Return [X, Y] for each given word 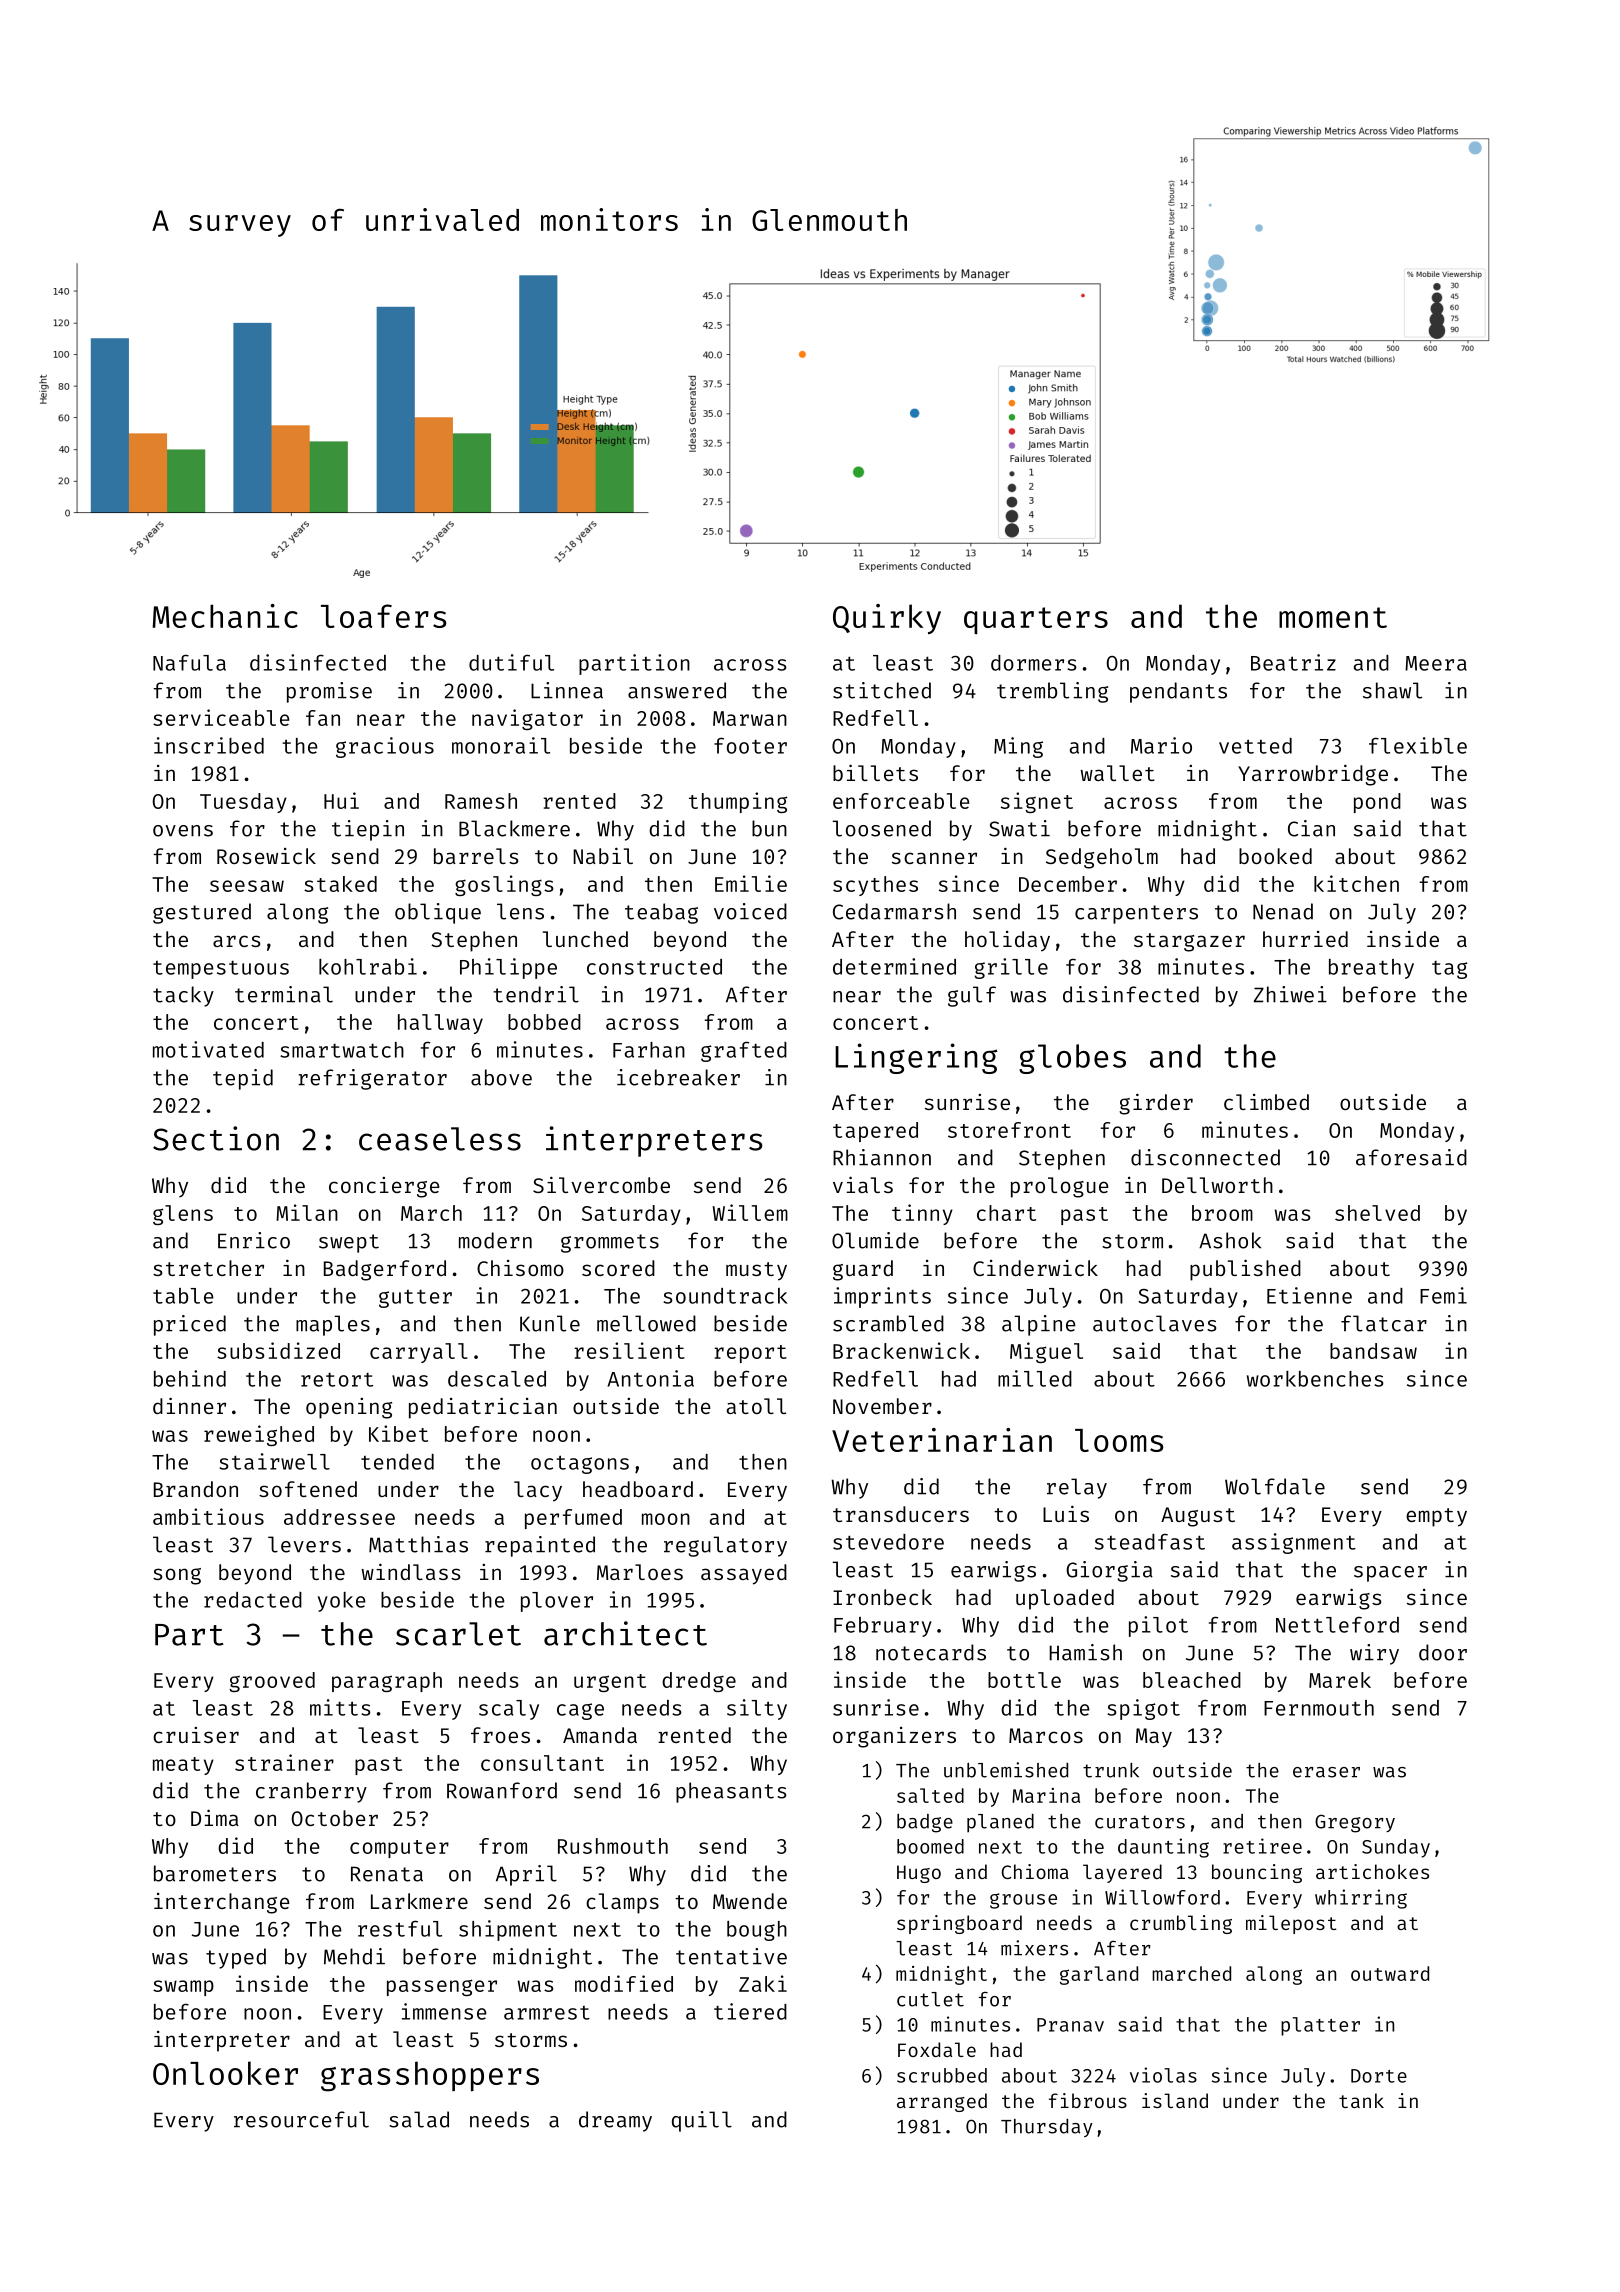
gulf [972, 996]
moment [1333, 617]
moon [666, 1519]
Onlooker [225, 2073]
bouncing [1257, 1873]
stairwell [274, 1461]
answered [677, 690]
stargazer [1189, 942]
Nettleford [1337, 1625]
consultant [542, 1763]
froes [500, 1735]
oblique [438, 913]
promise [329, 692]
